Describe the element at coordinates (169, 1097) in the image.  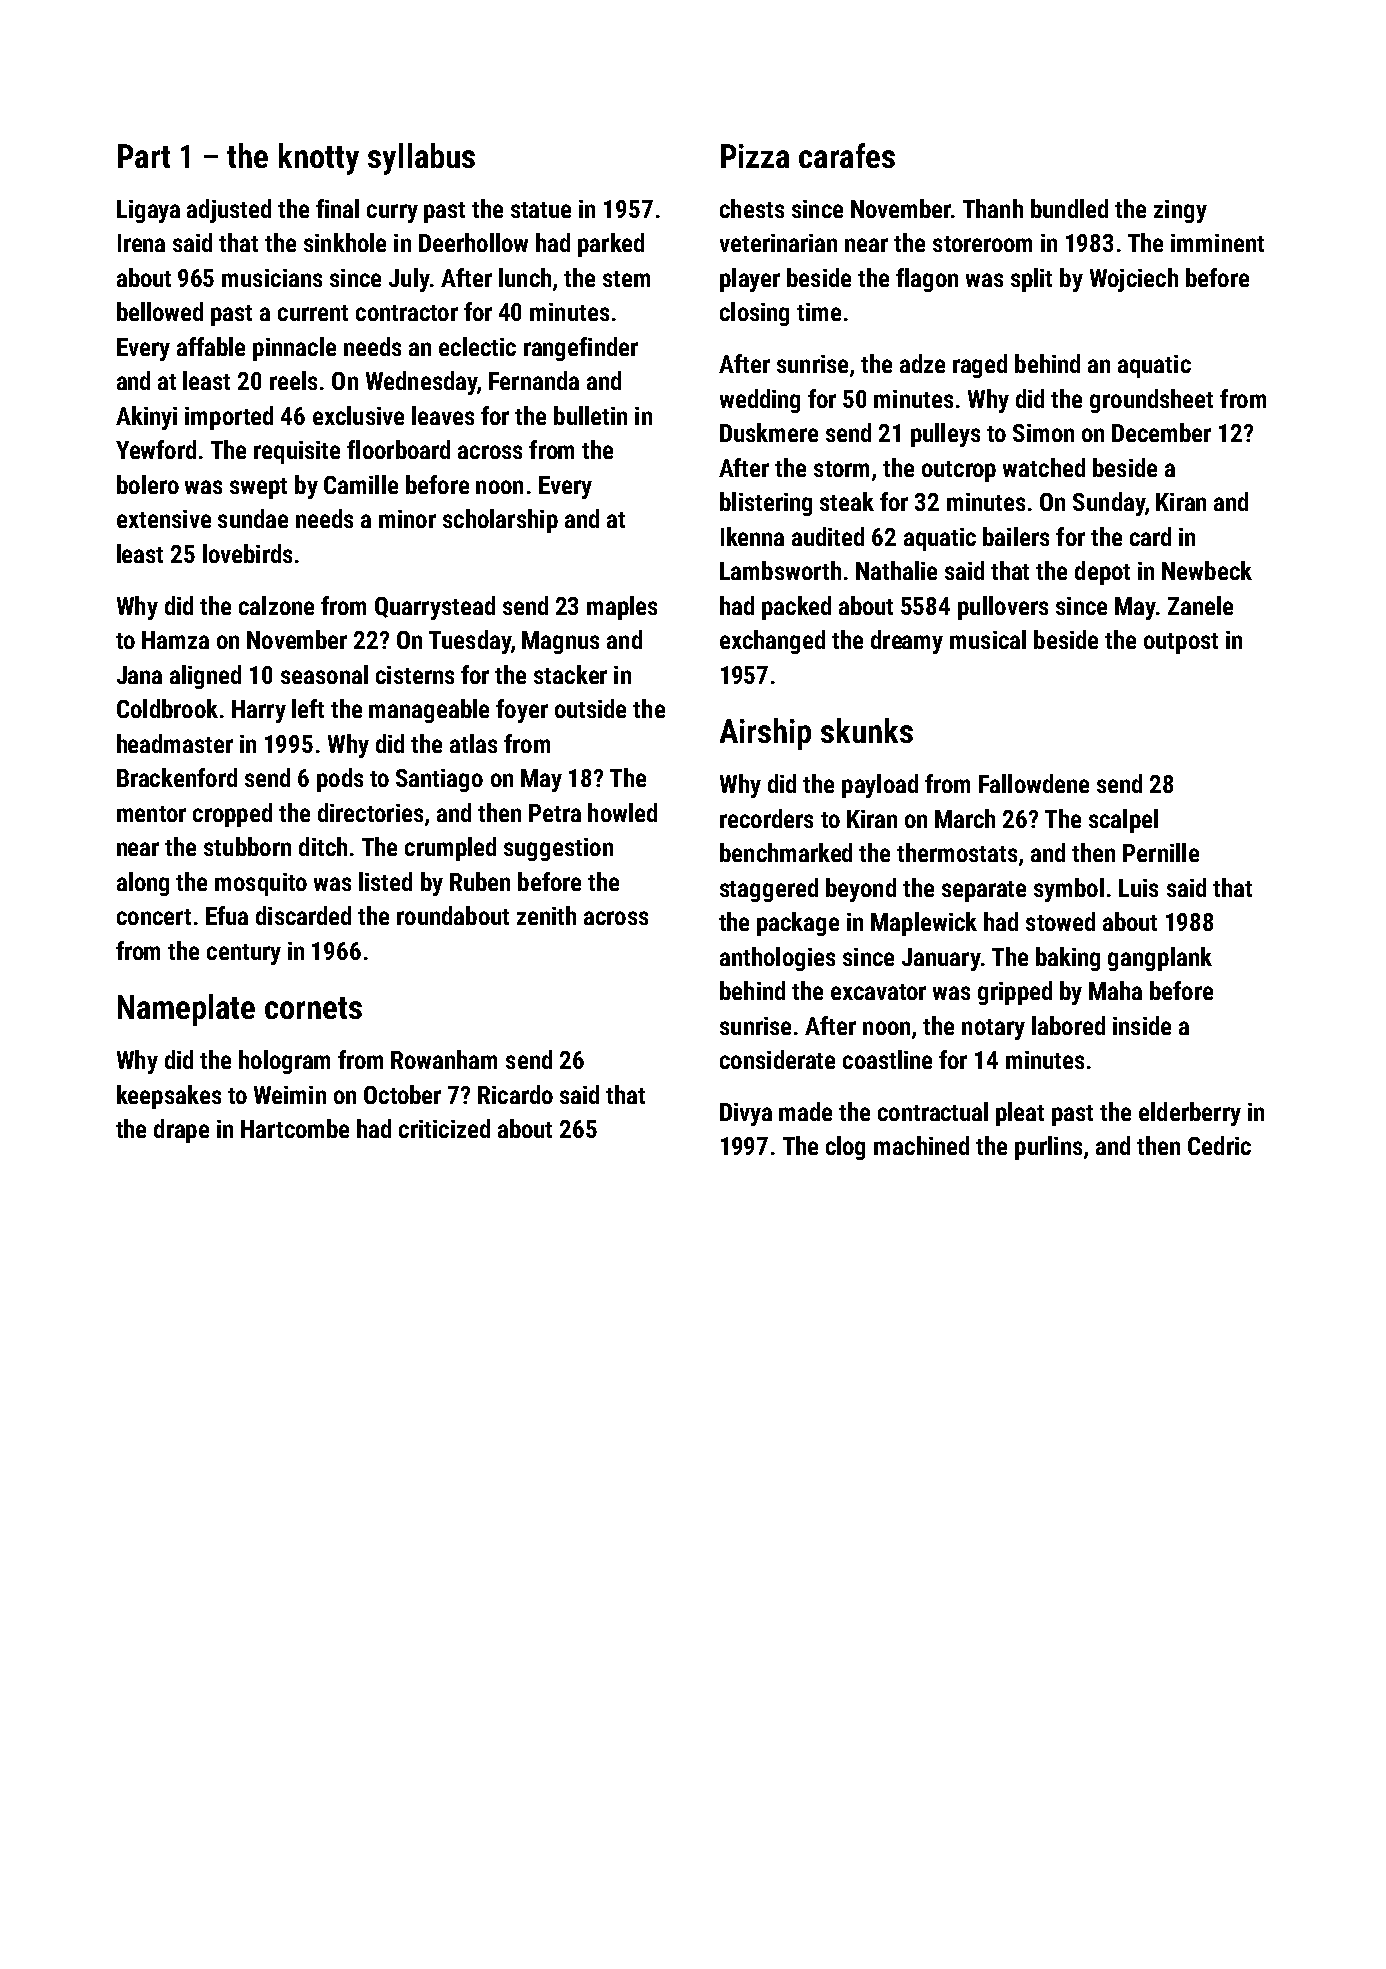
I see `keepsakes` at that location.
